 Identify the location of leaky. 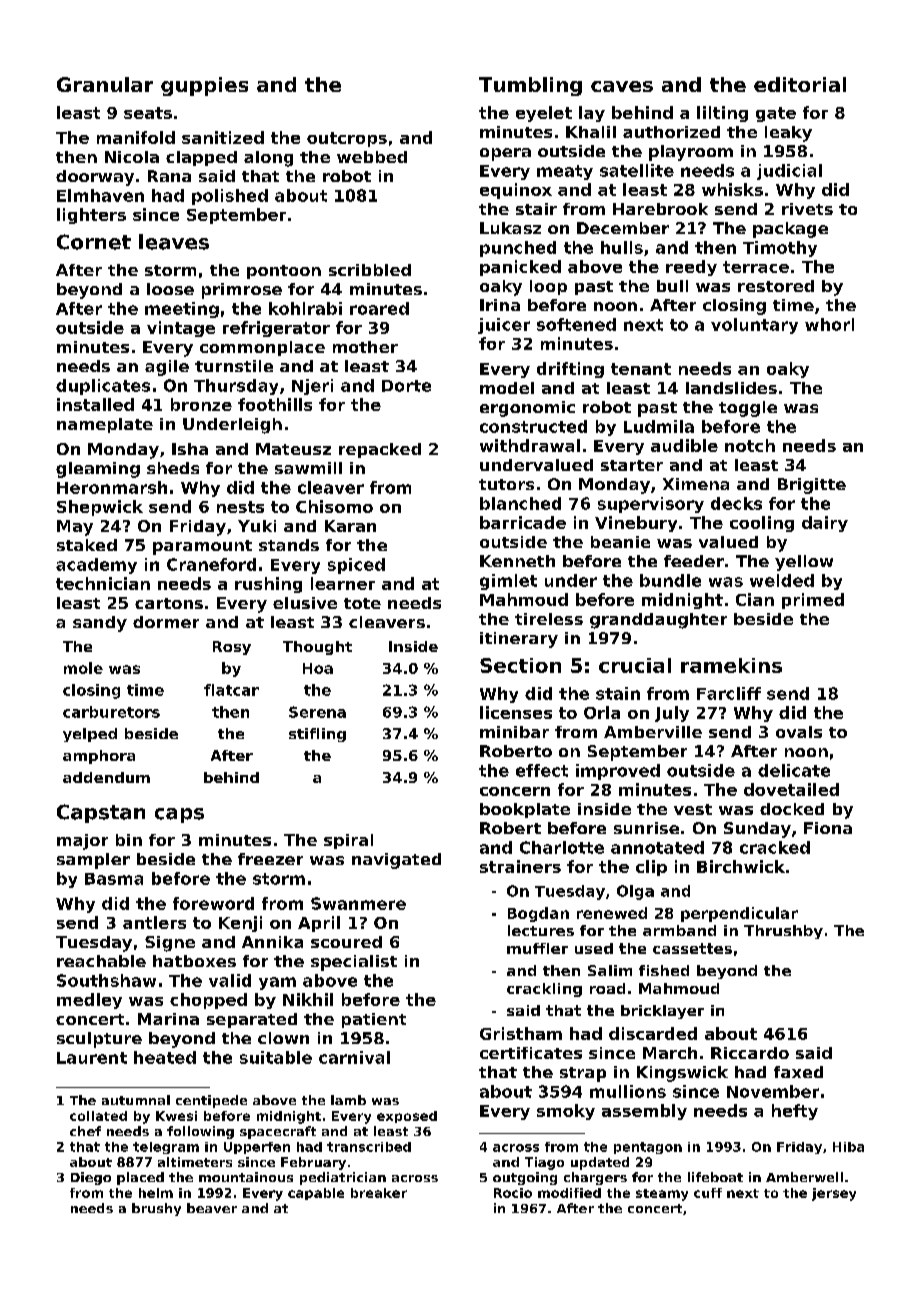
(788, 134).
